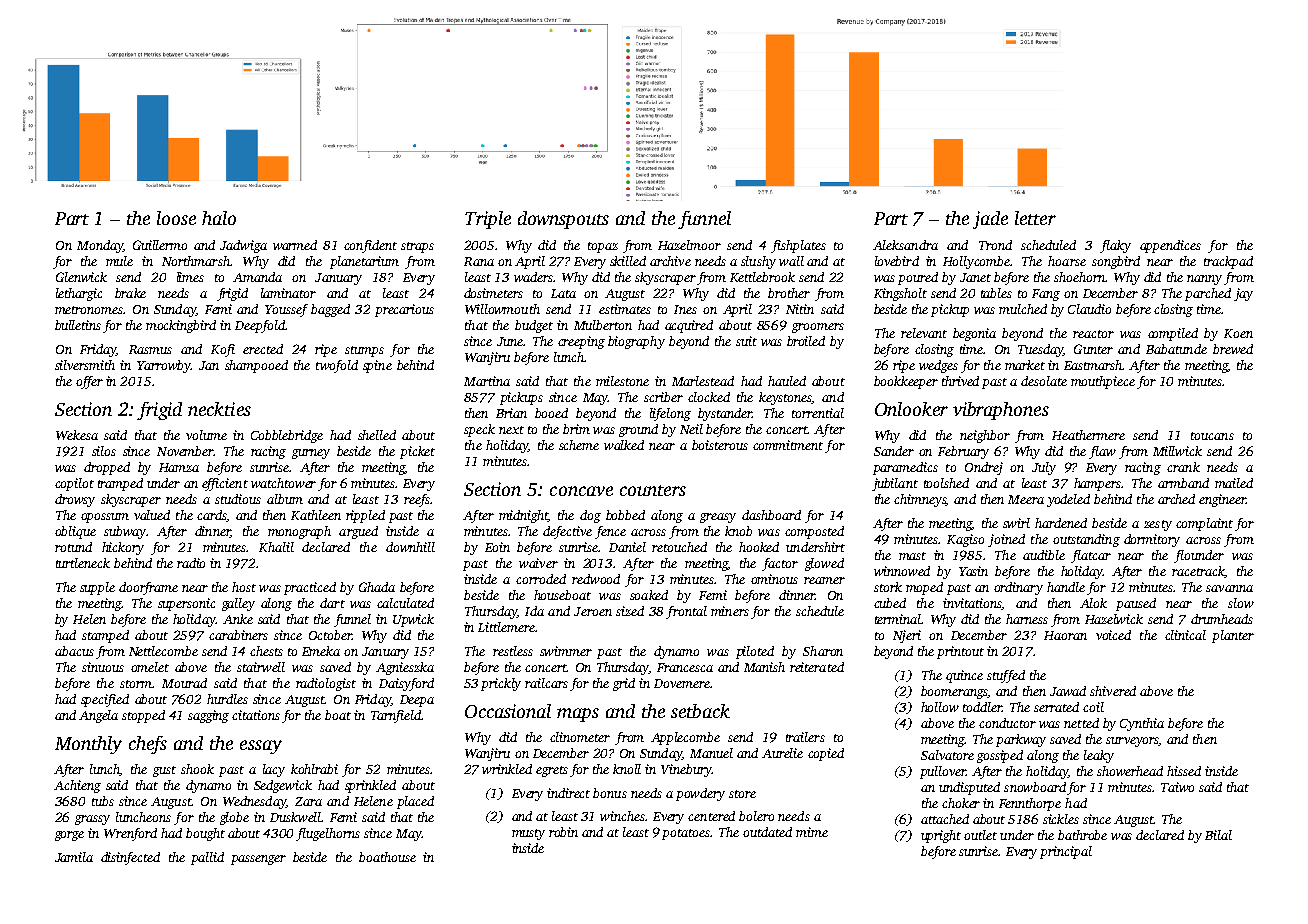  I want to click on loose, so click(176, 218).
